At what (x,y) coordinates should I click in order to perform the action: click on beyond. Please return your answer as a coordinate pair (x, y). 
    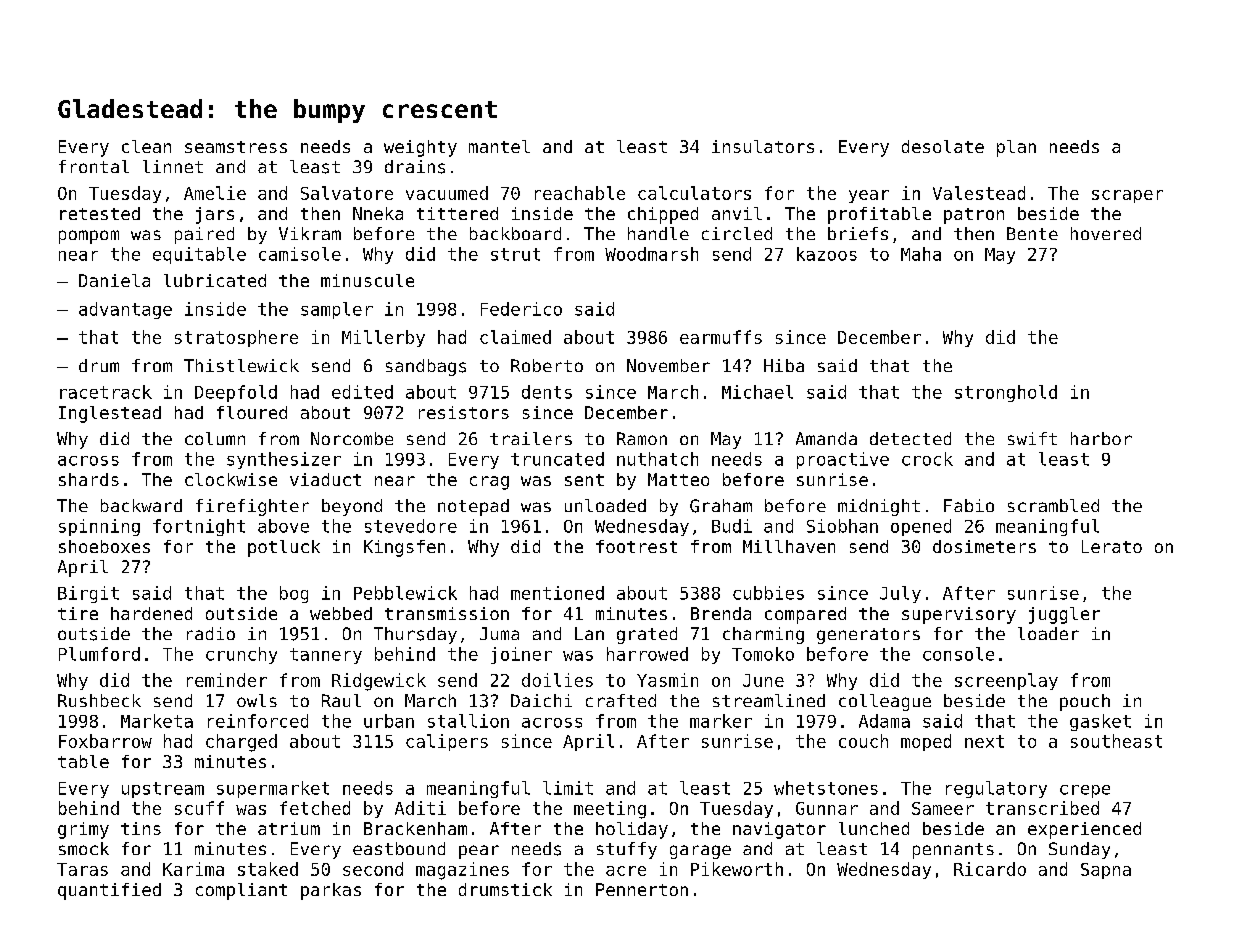
    Looking at the image, I should click on (352, 507).
